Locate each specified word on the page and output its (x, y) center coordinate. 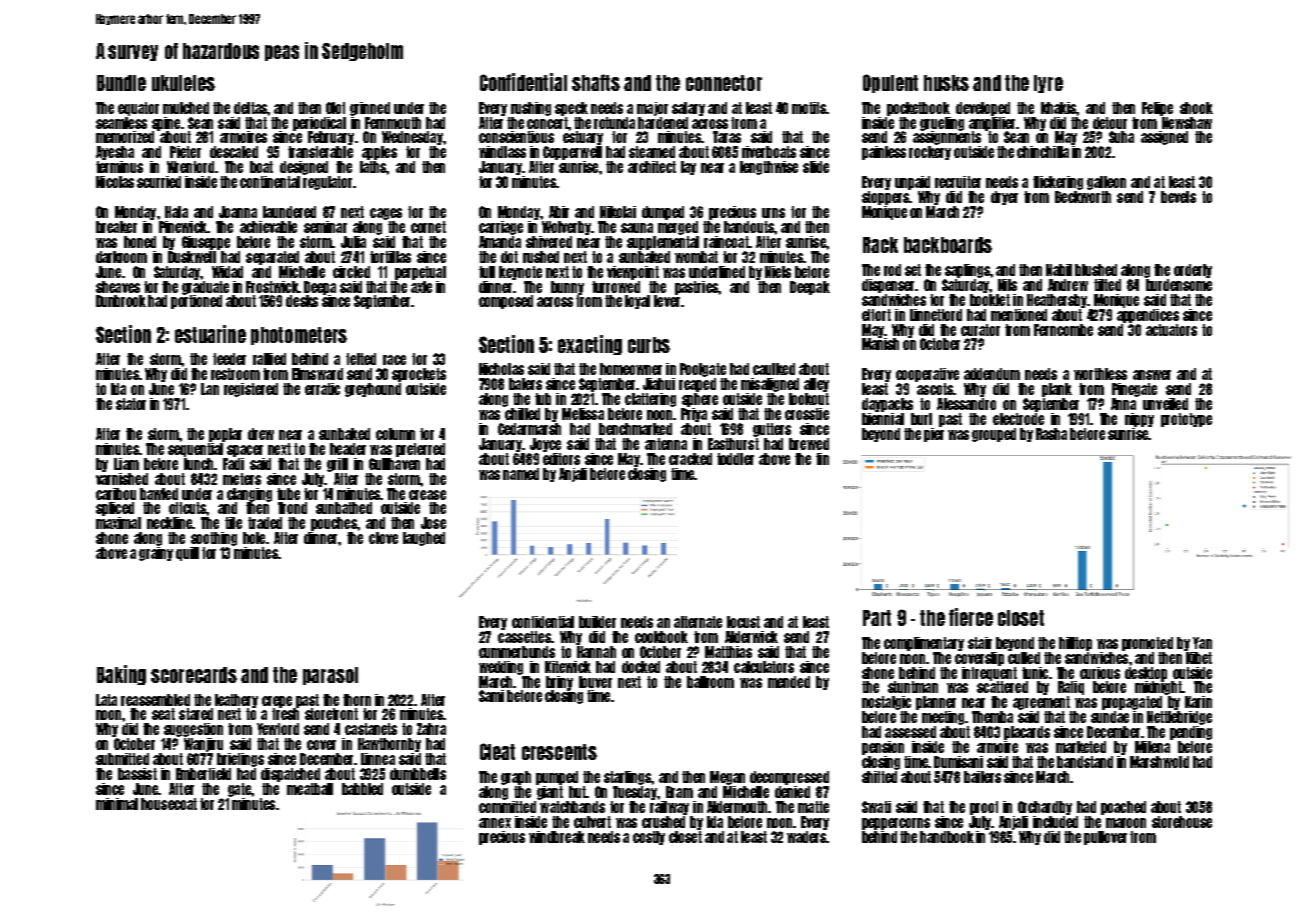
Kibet (1199, 658)
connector (724, 83)
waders (806, 837)
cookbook (661, 637)
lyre (1048, 84)
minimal (117, 804)
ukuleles (183, 83)
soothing (214, 539)
